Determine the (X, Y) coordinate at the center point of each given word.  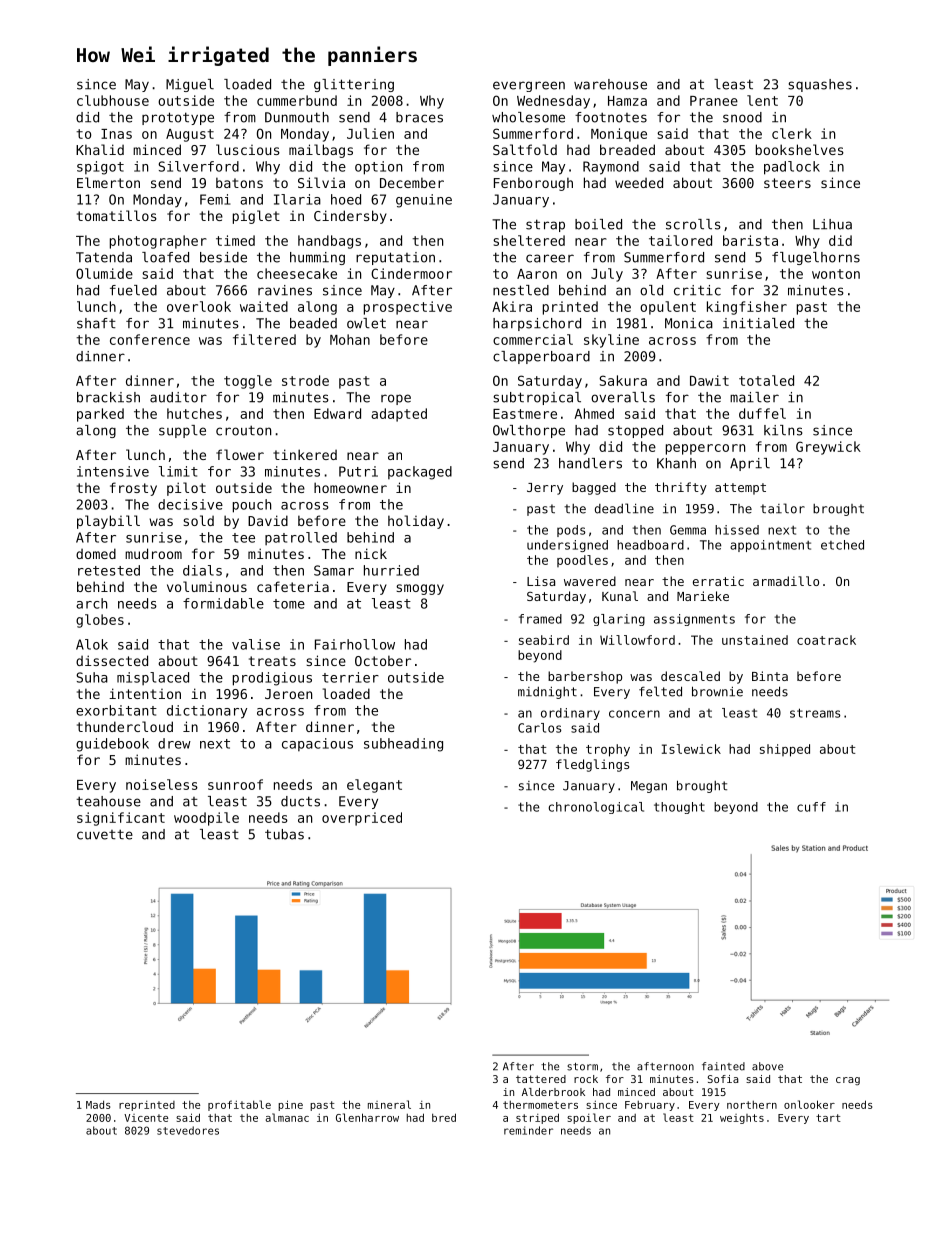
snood (742, 117)
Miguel (190, 85)
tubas (284, 834)
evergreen (529, 86)
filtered (264, 339)
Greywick (828, 448)
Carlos (540, 728)
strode (305, 380)
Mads (98, 1104)
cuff (811, 807)
